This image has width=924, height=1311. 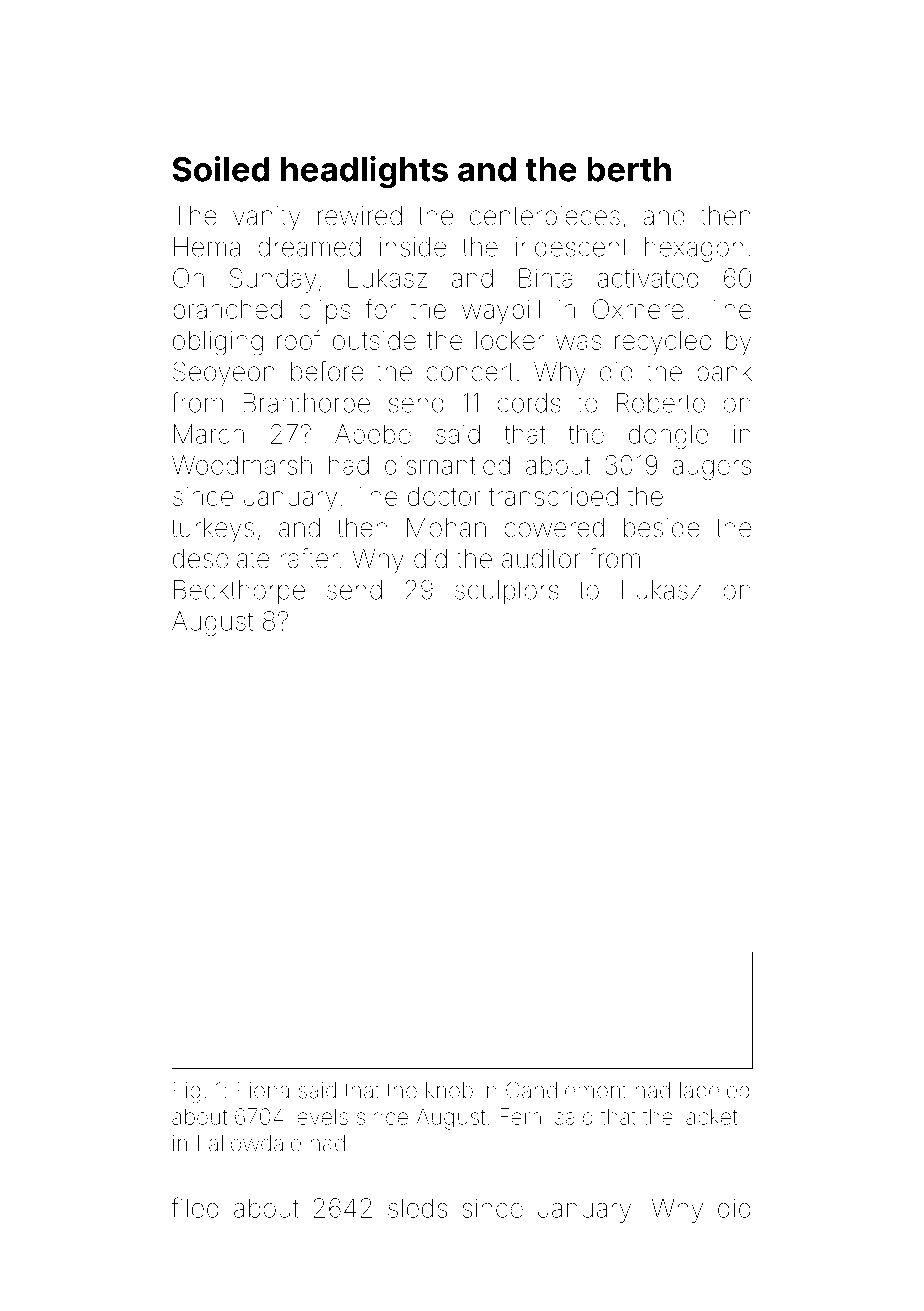 I want to click on berth, so click(x=629, y=169).
